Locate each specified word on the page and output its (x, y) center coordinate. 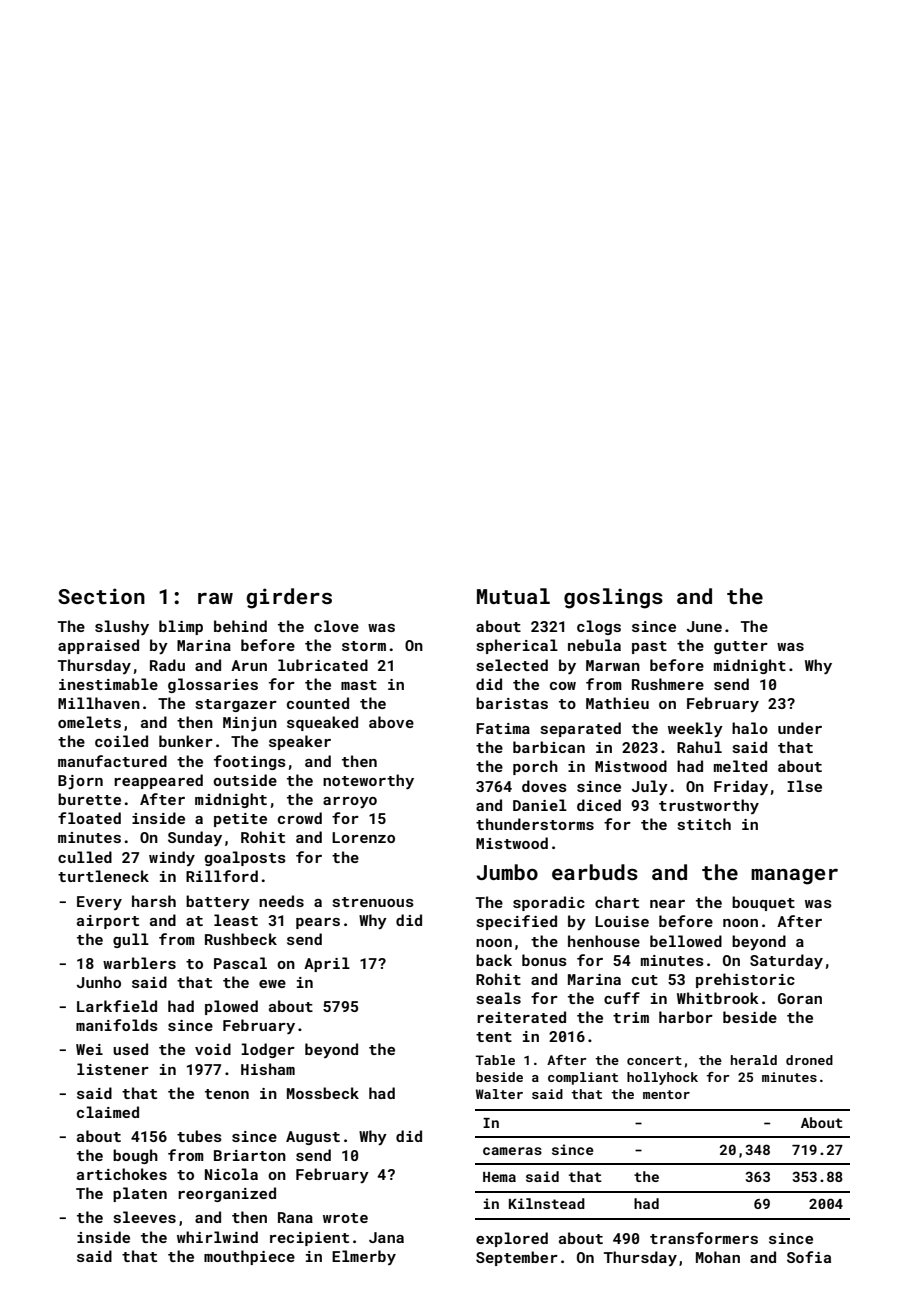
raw (215, 598)
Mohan (718, 1257)
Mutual (513, 596)
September (517, 1258)
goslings (613, 598)
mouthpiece (249, 1257)
